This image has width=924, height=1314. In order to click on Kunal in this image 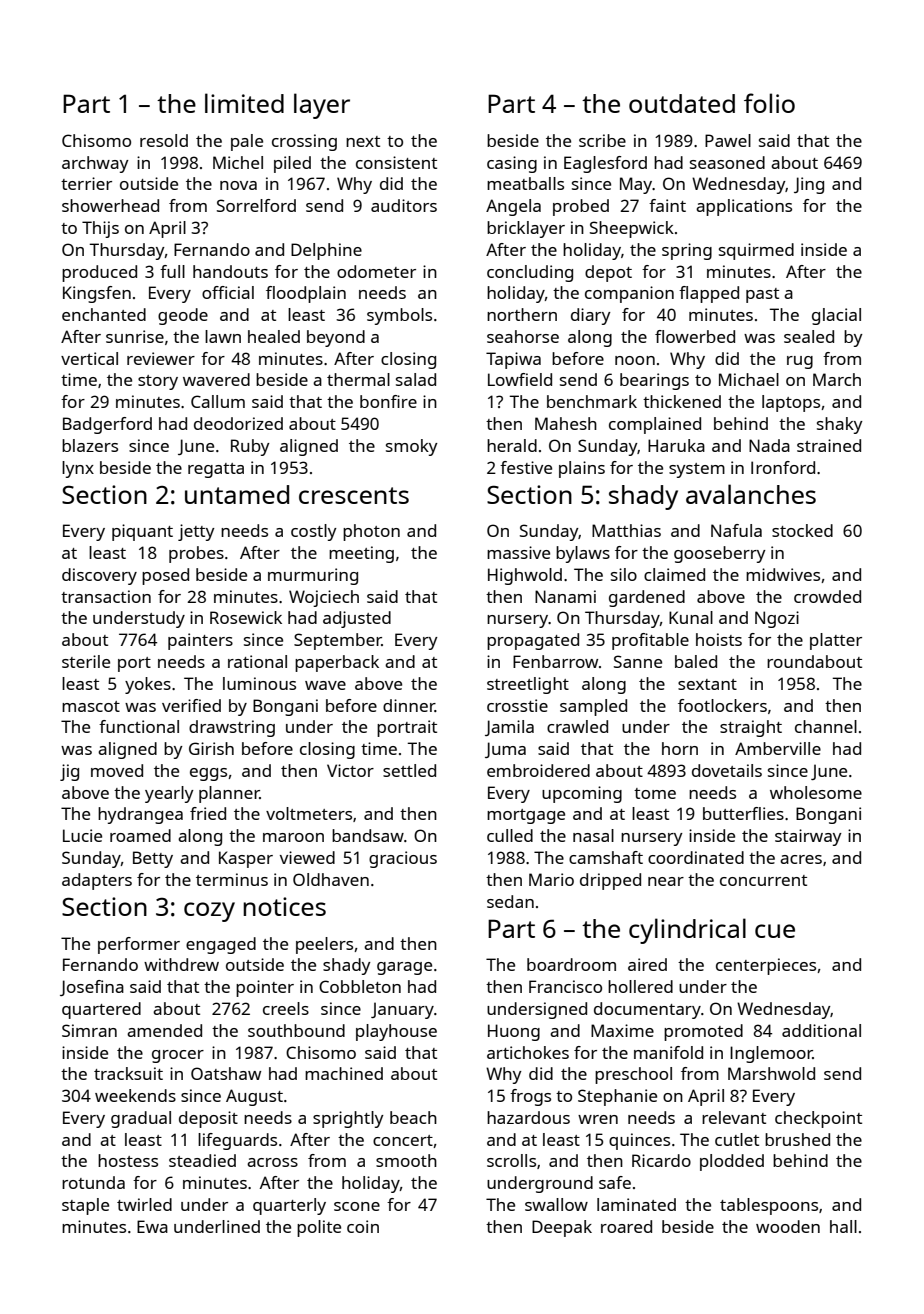, I will do `click(691, 617)`.
